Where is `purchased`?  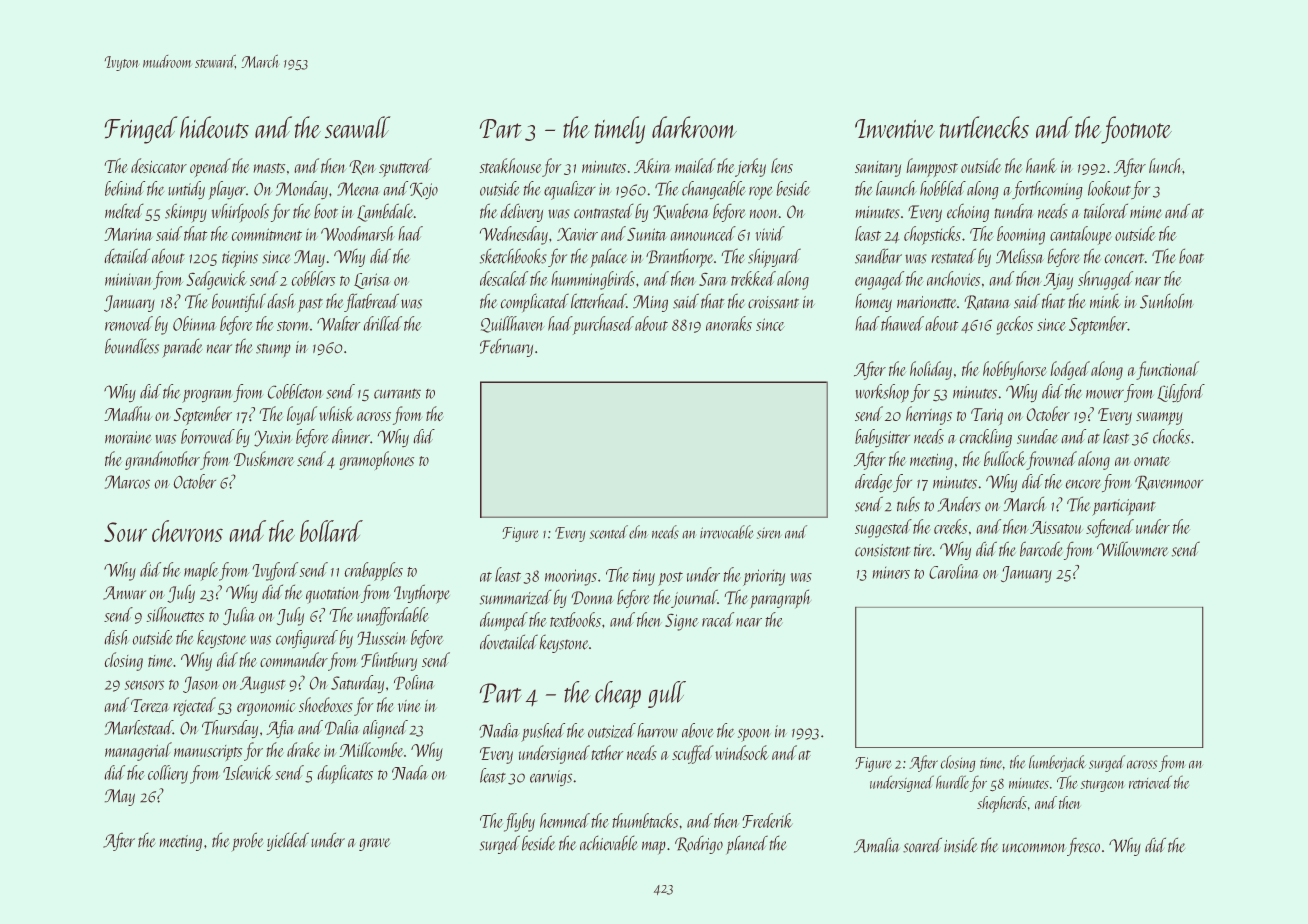
purchased is located at coordinates (603, 325).
